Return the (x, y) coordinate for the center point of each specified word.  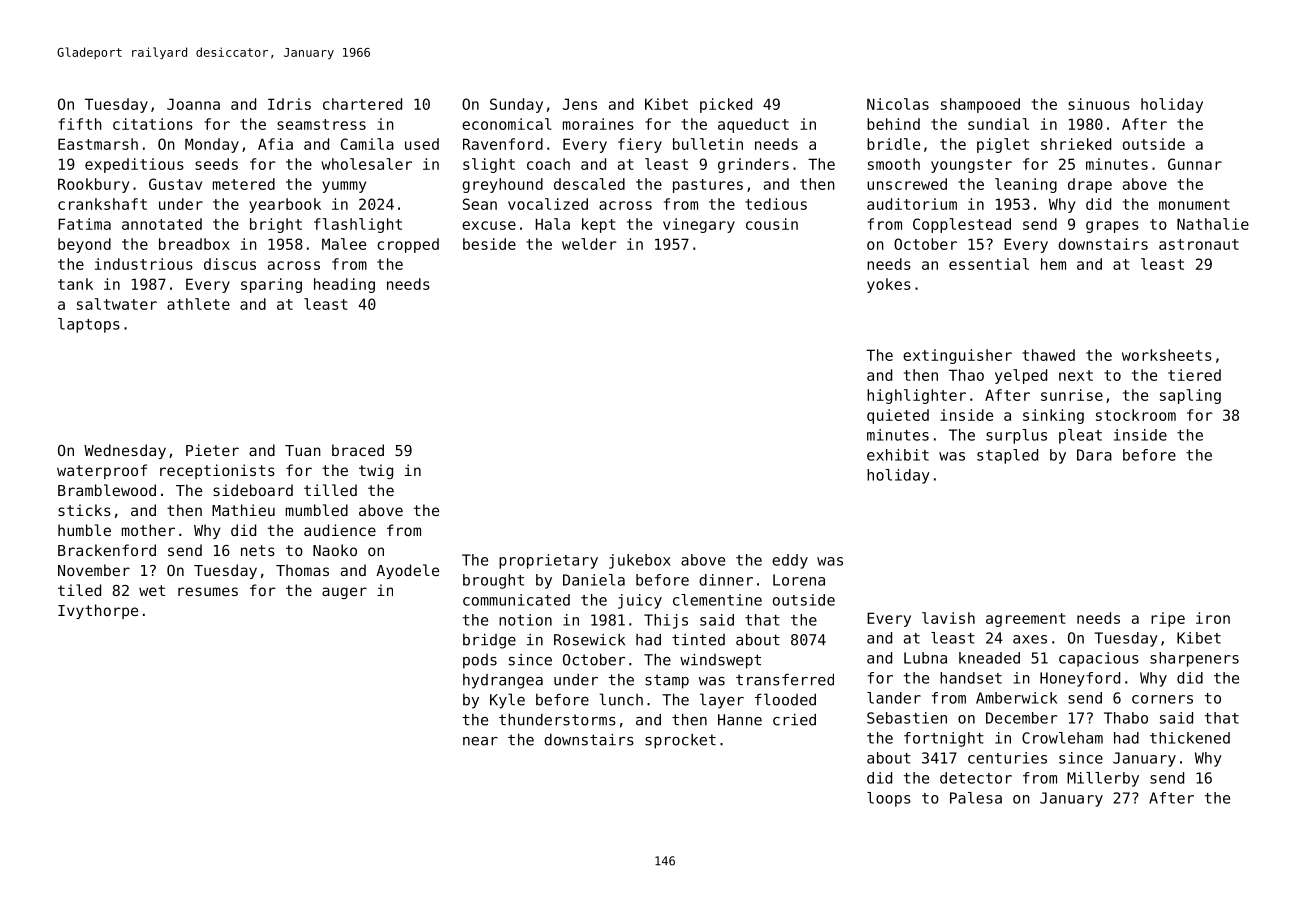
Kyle (507, 701)
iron (1213, 618)
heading (344, 285)
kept (599, 225)
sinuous (1099, 104)
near (480, 741)
